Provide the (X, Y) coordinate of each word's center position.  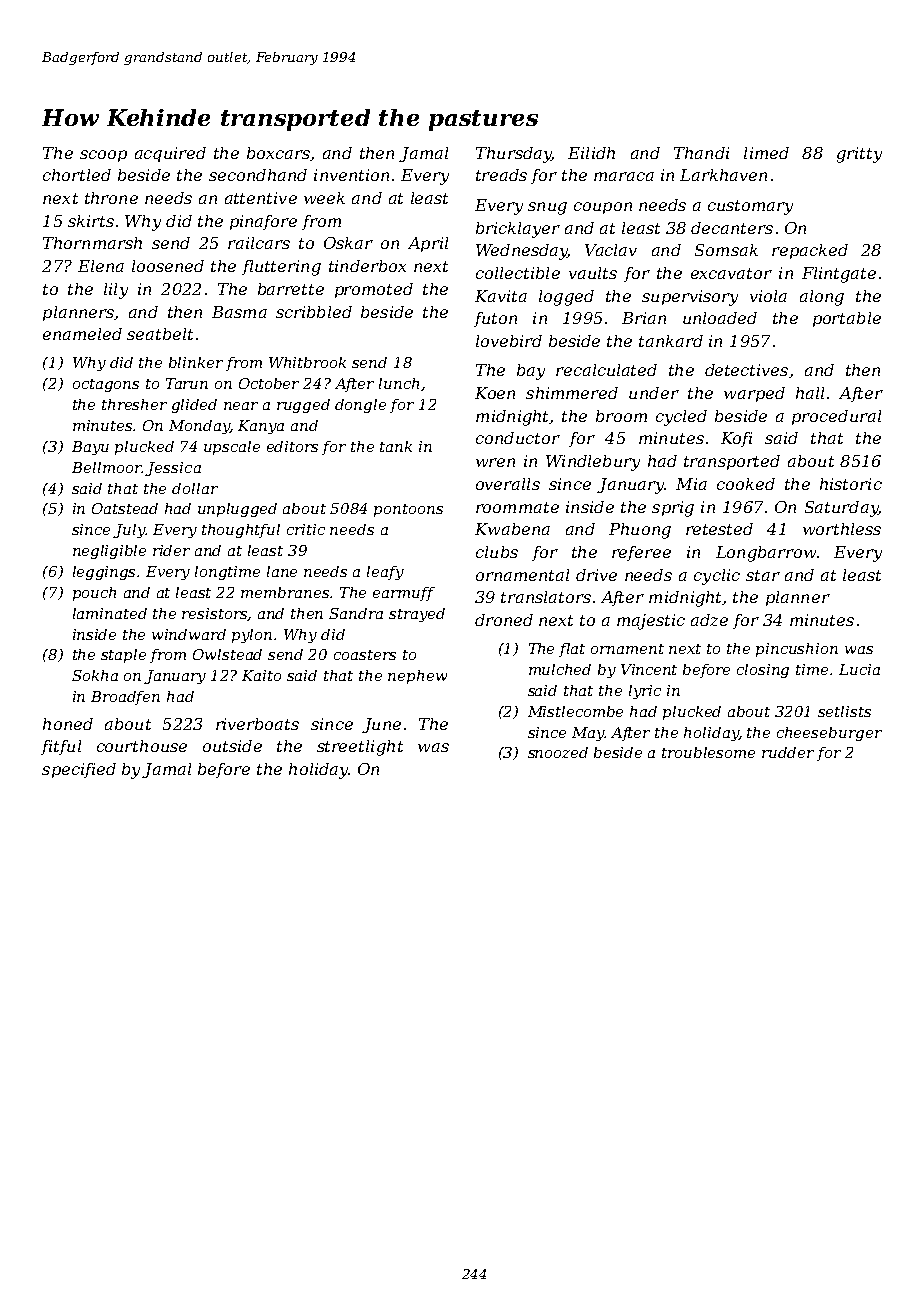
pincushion (797, 650)
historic (851, 484)
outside (232, 746)
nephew (417, 677)
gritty (859, 155)
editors (292, 446)
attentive (261, 198)
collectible (518, 273)
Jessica (173, 469)
